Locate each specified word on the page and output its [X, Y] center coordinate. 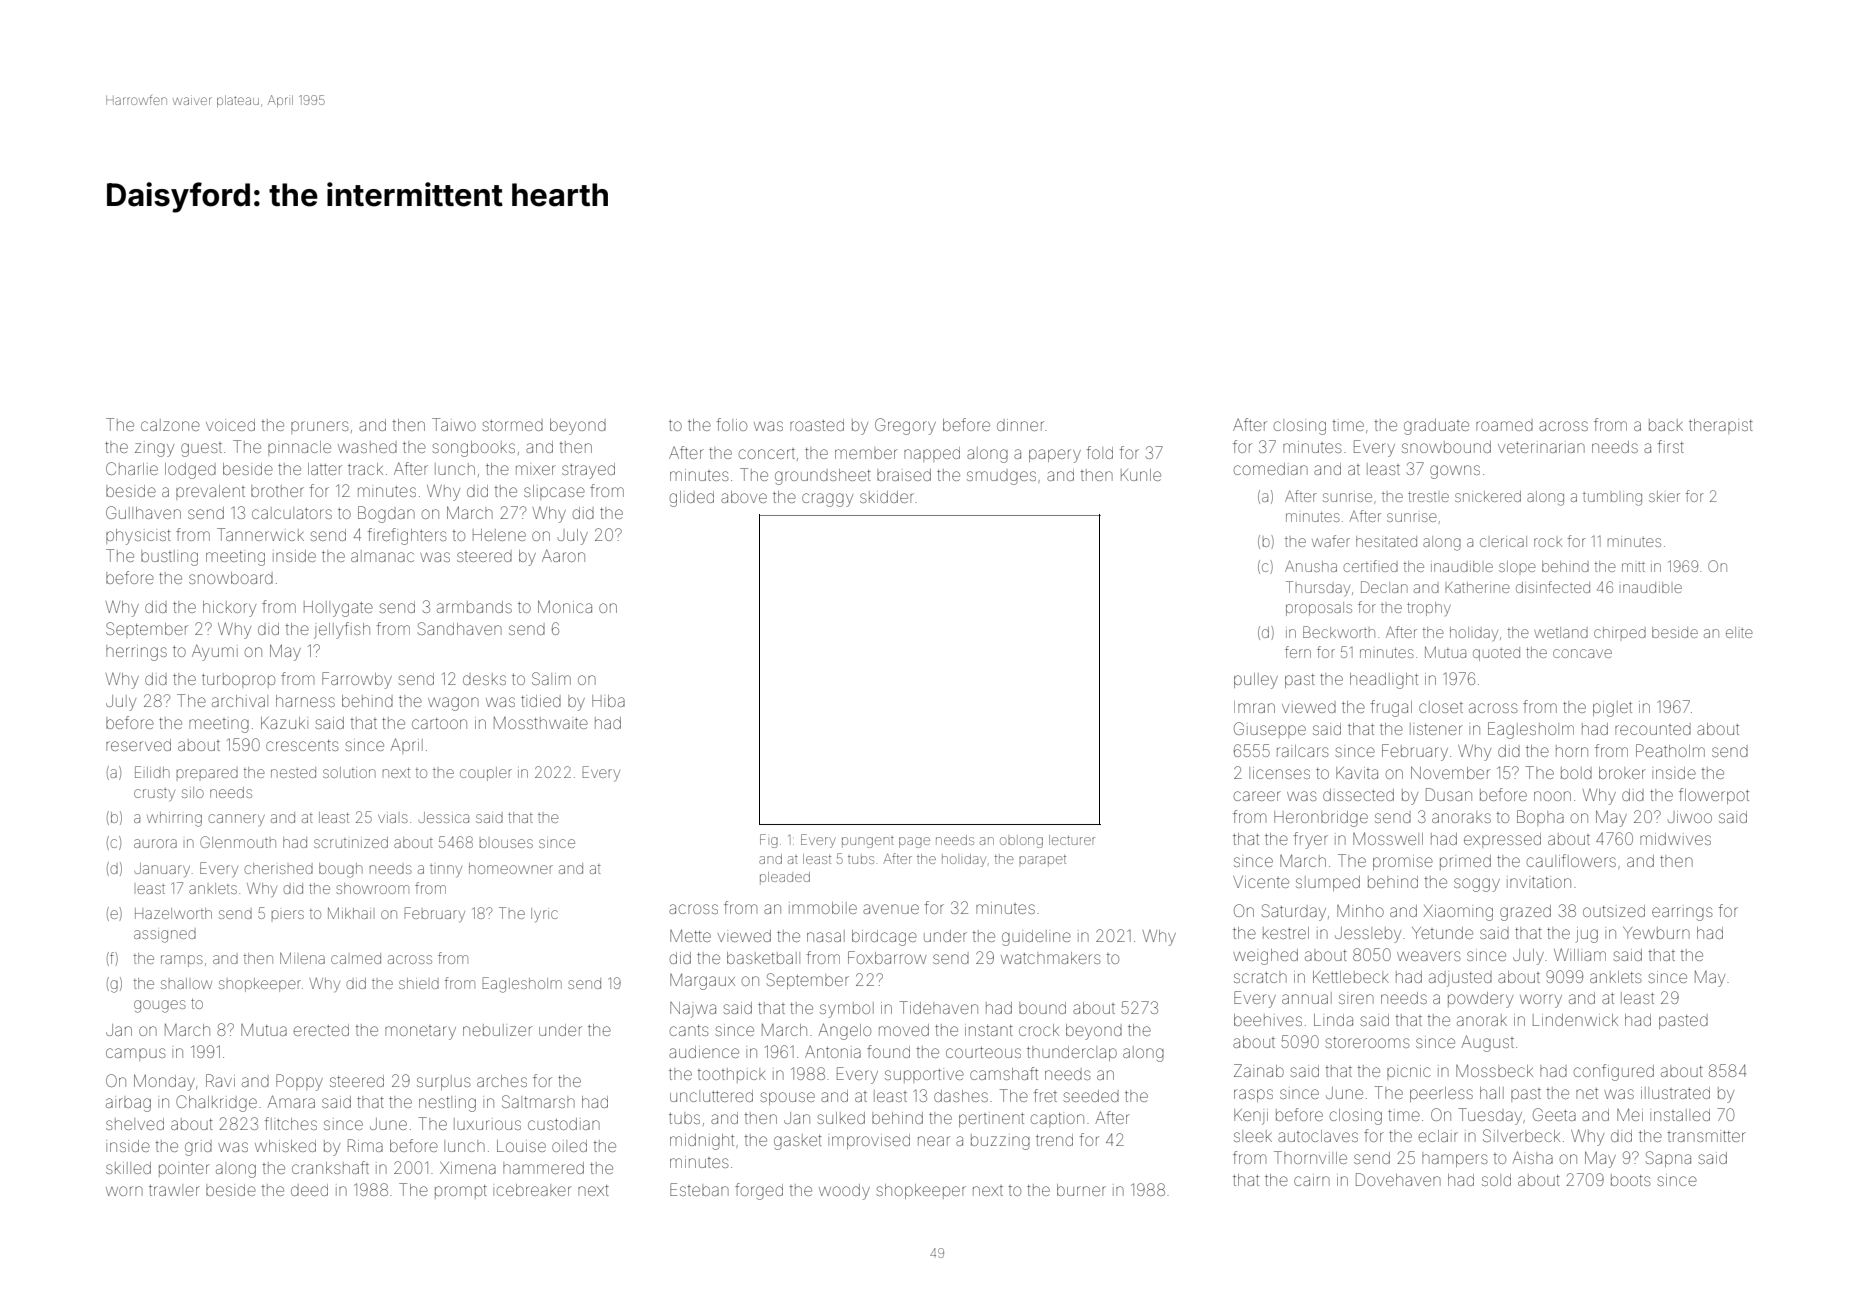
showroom [372, 888]
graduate [1436, 427]
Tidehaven [938, 1007]
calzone [170, 425]
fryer [1311, 840]
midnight [702, 1142]
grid [198, 1149]
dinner [1020, 425]
